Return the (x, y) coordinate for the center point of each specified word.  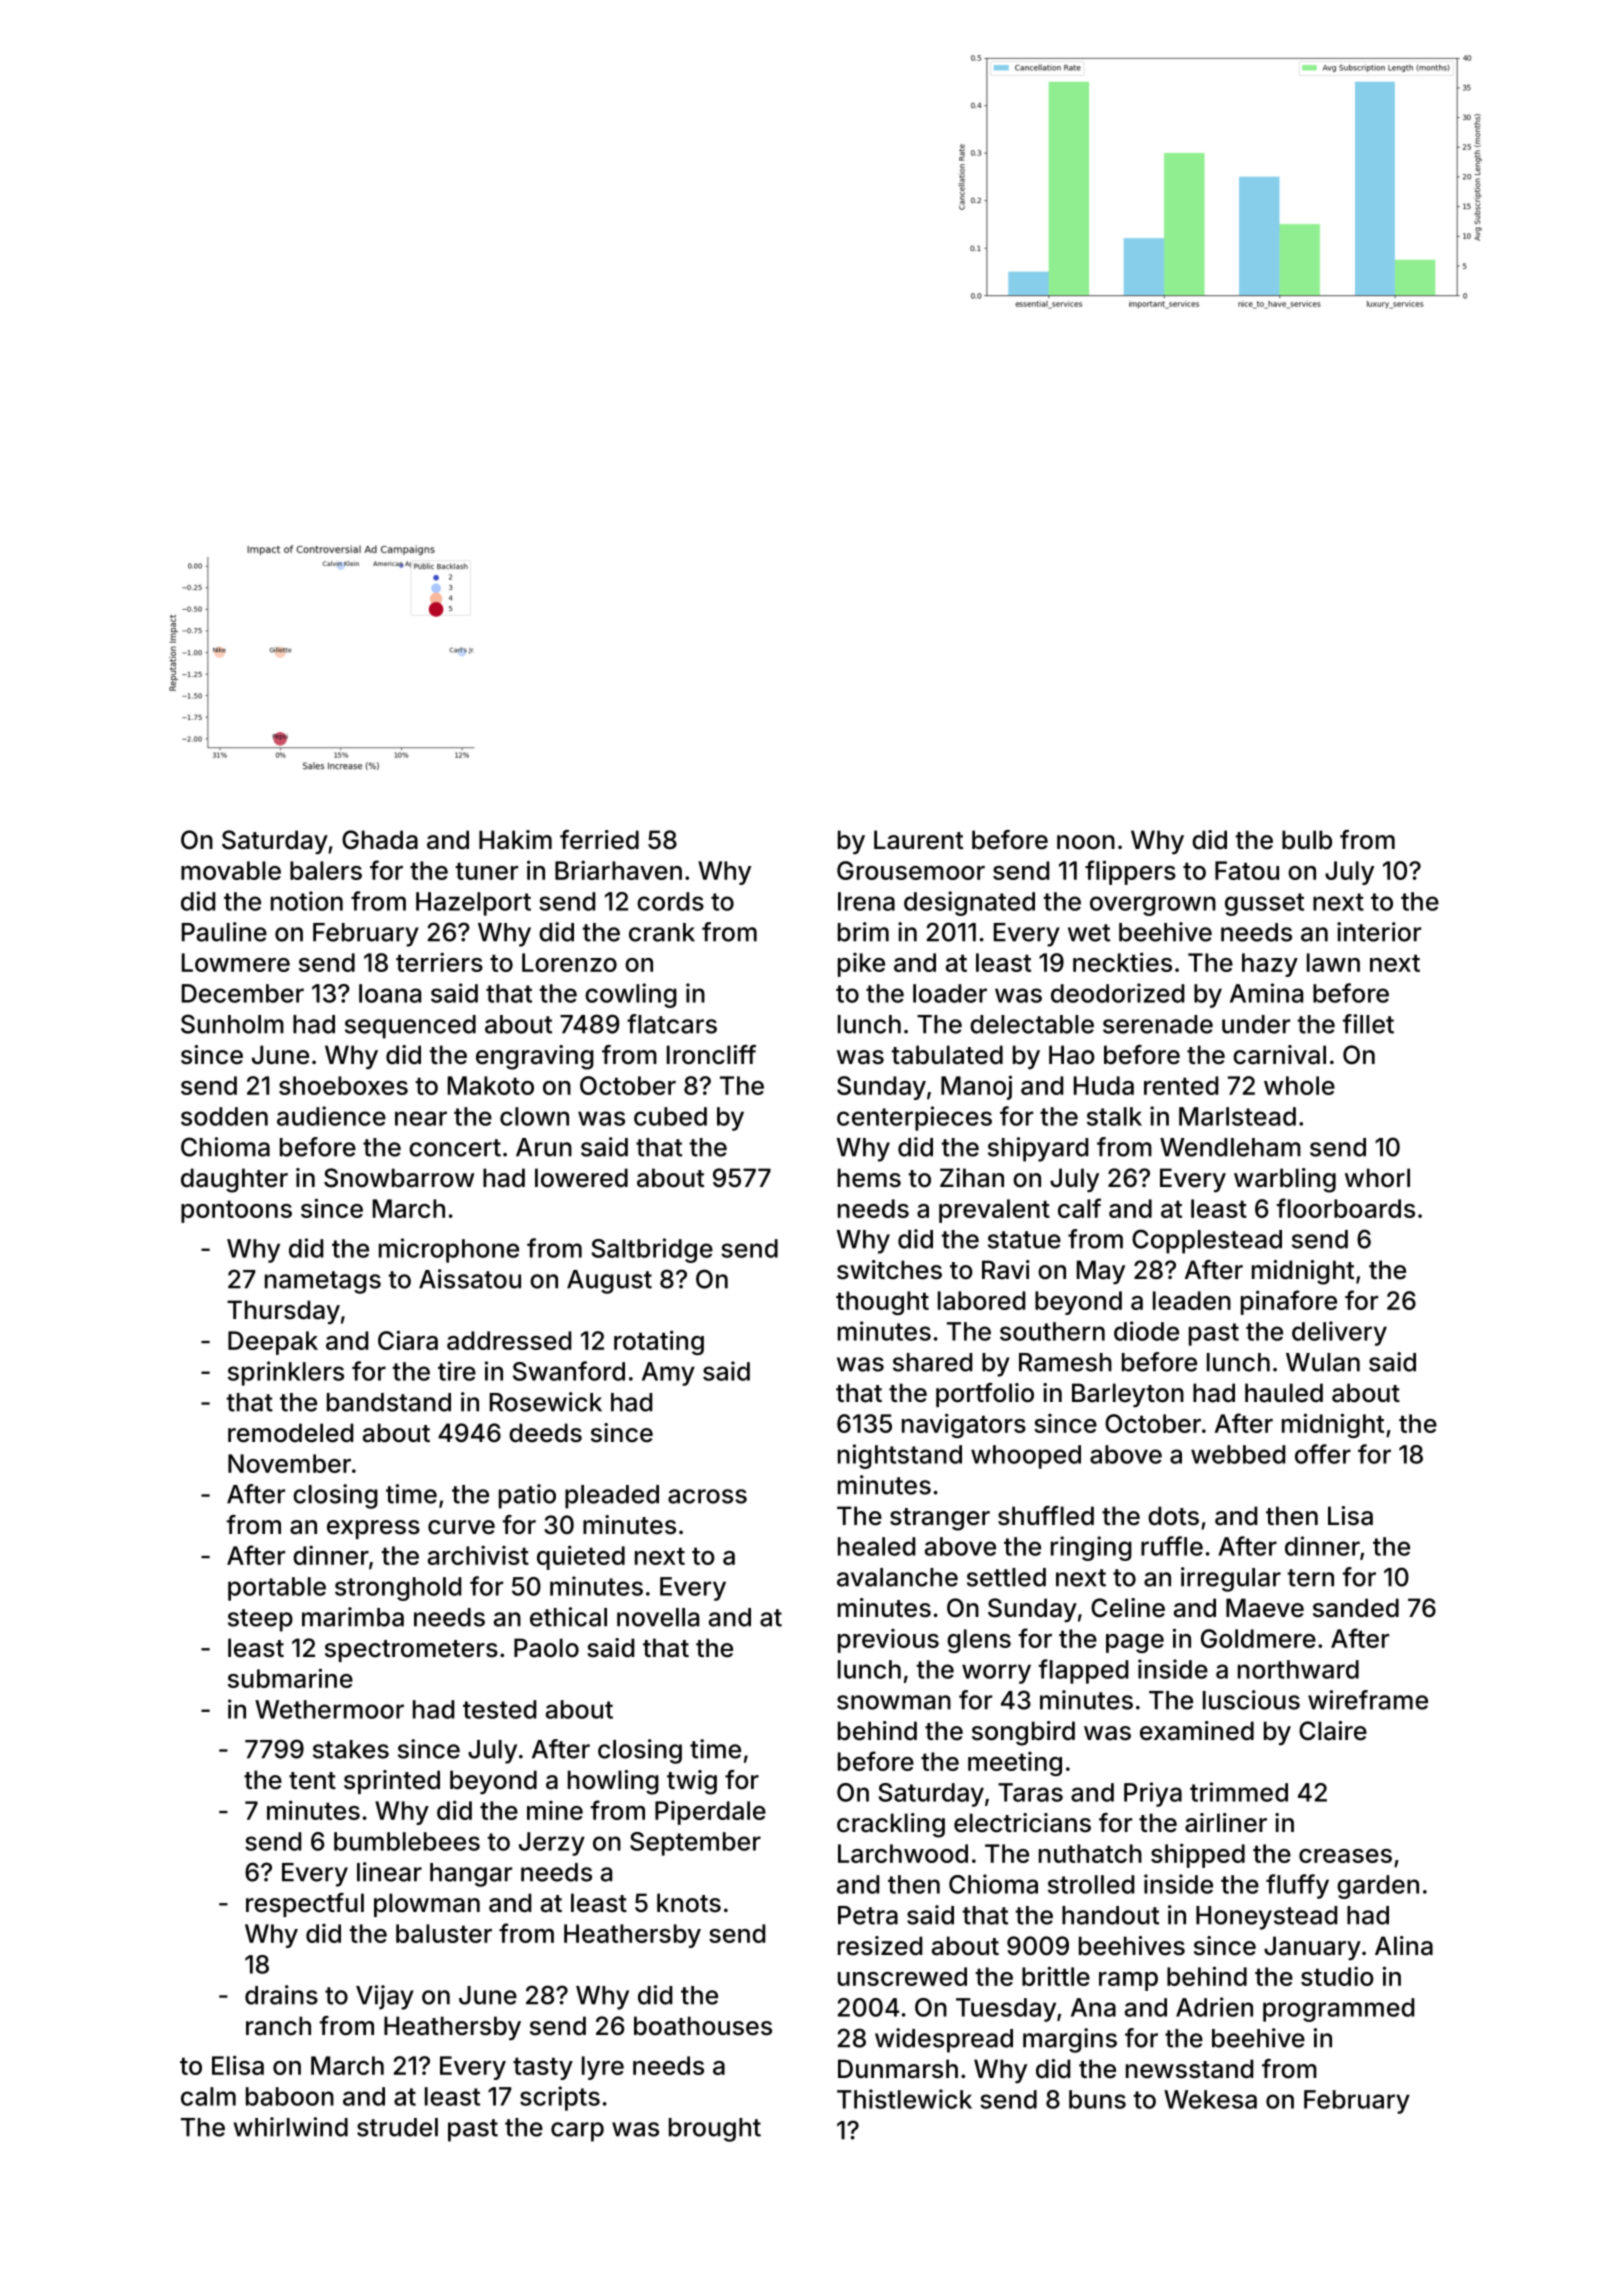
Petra (868, 1915)
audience (331, 1116)
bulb (1307, 840)
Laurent (918, 840)
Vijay (385, 1997)
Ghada (380, 840)
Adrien (1214, 2007)
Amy (668, 1374)
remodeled (290, 1433)
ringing (1091, 1548)
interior (1379, 932)
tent (312, 1781)
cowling (631, 995)
